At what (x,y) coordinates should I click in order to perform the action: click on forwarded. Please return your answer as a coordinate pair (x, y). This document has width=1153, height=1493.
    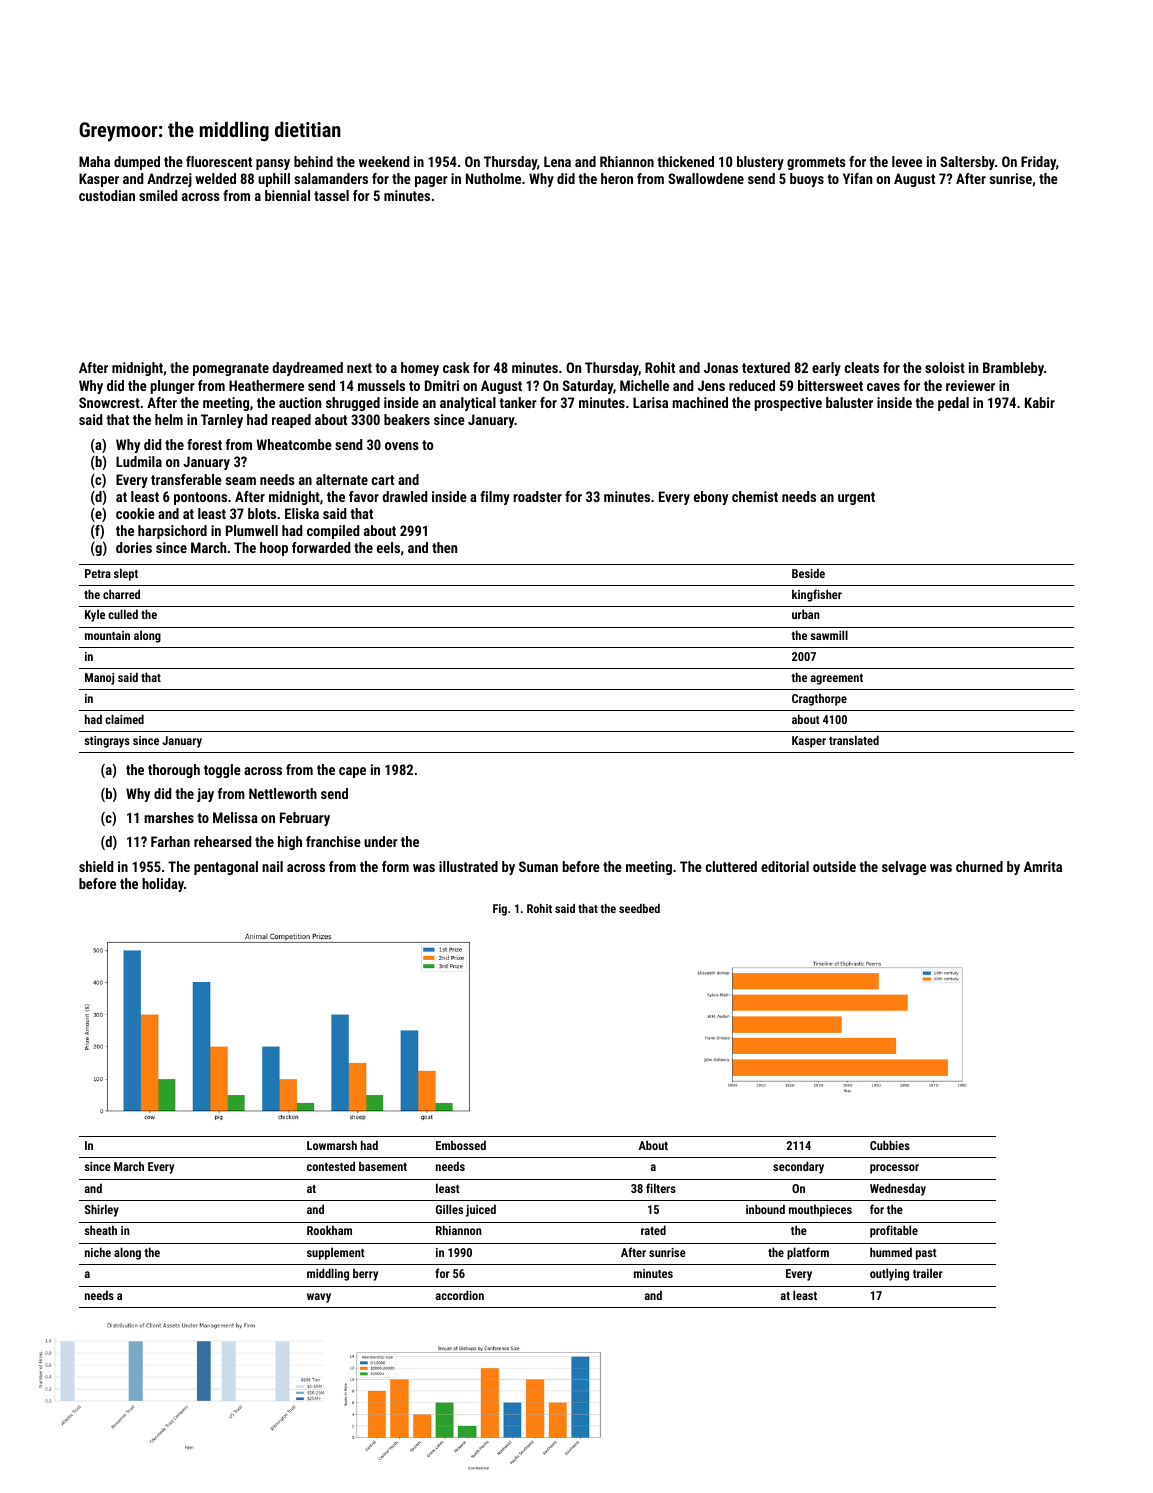
    Looking at the image, I should click on (321, 547).
